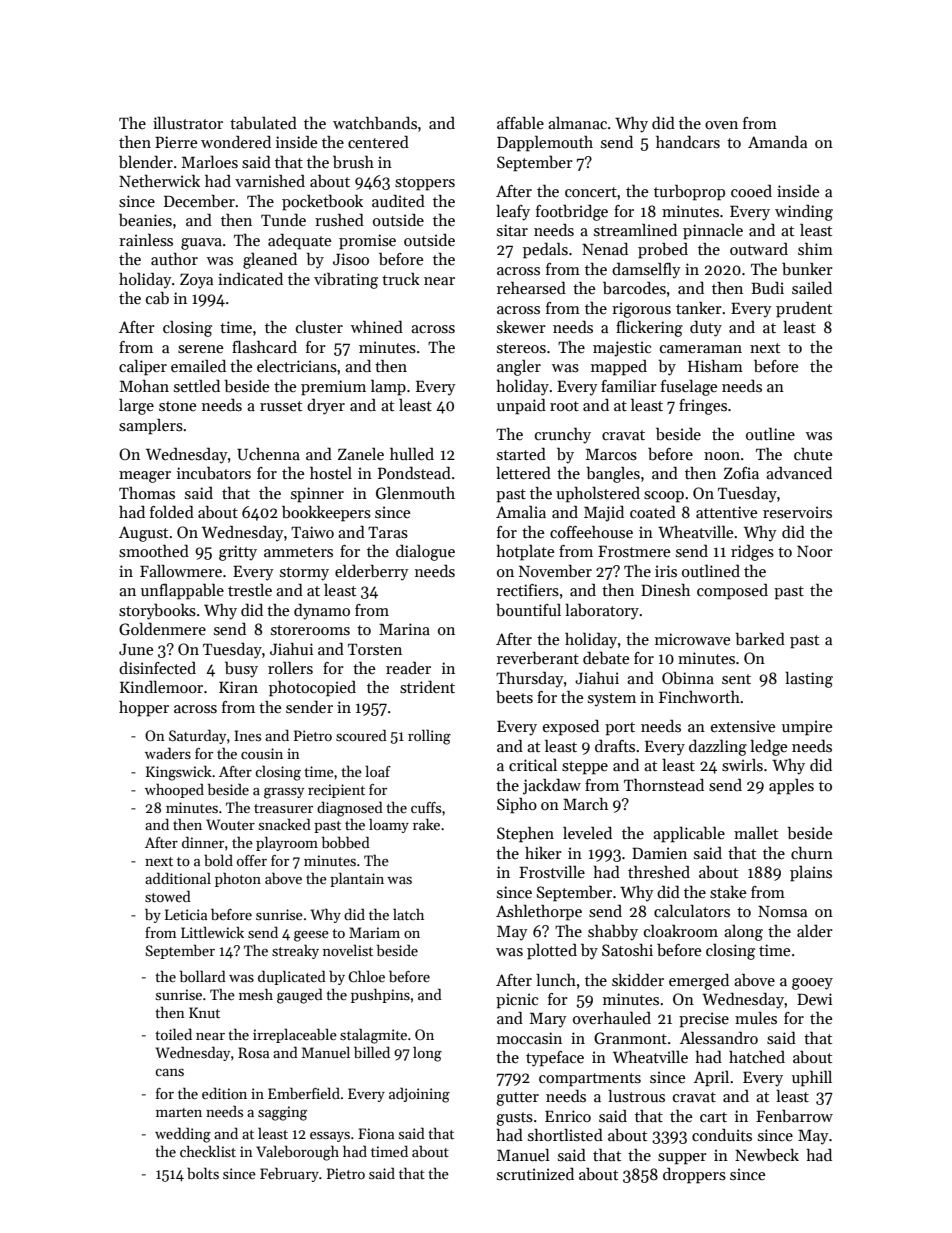  Describe the element at coordinates (767, 1155) in the image. I see `Newbeck` at that location.
